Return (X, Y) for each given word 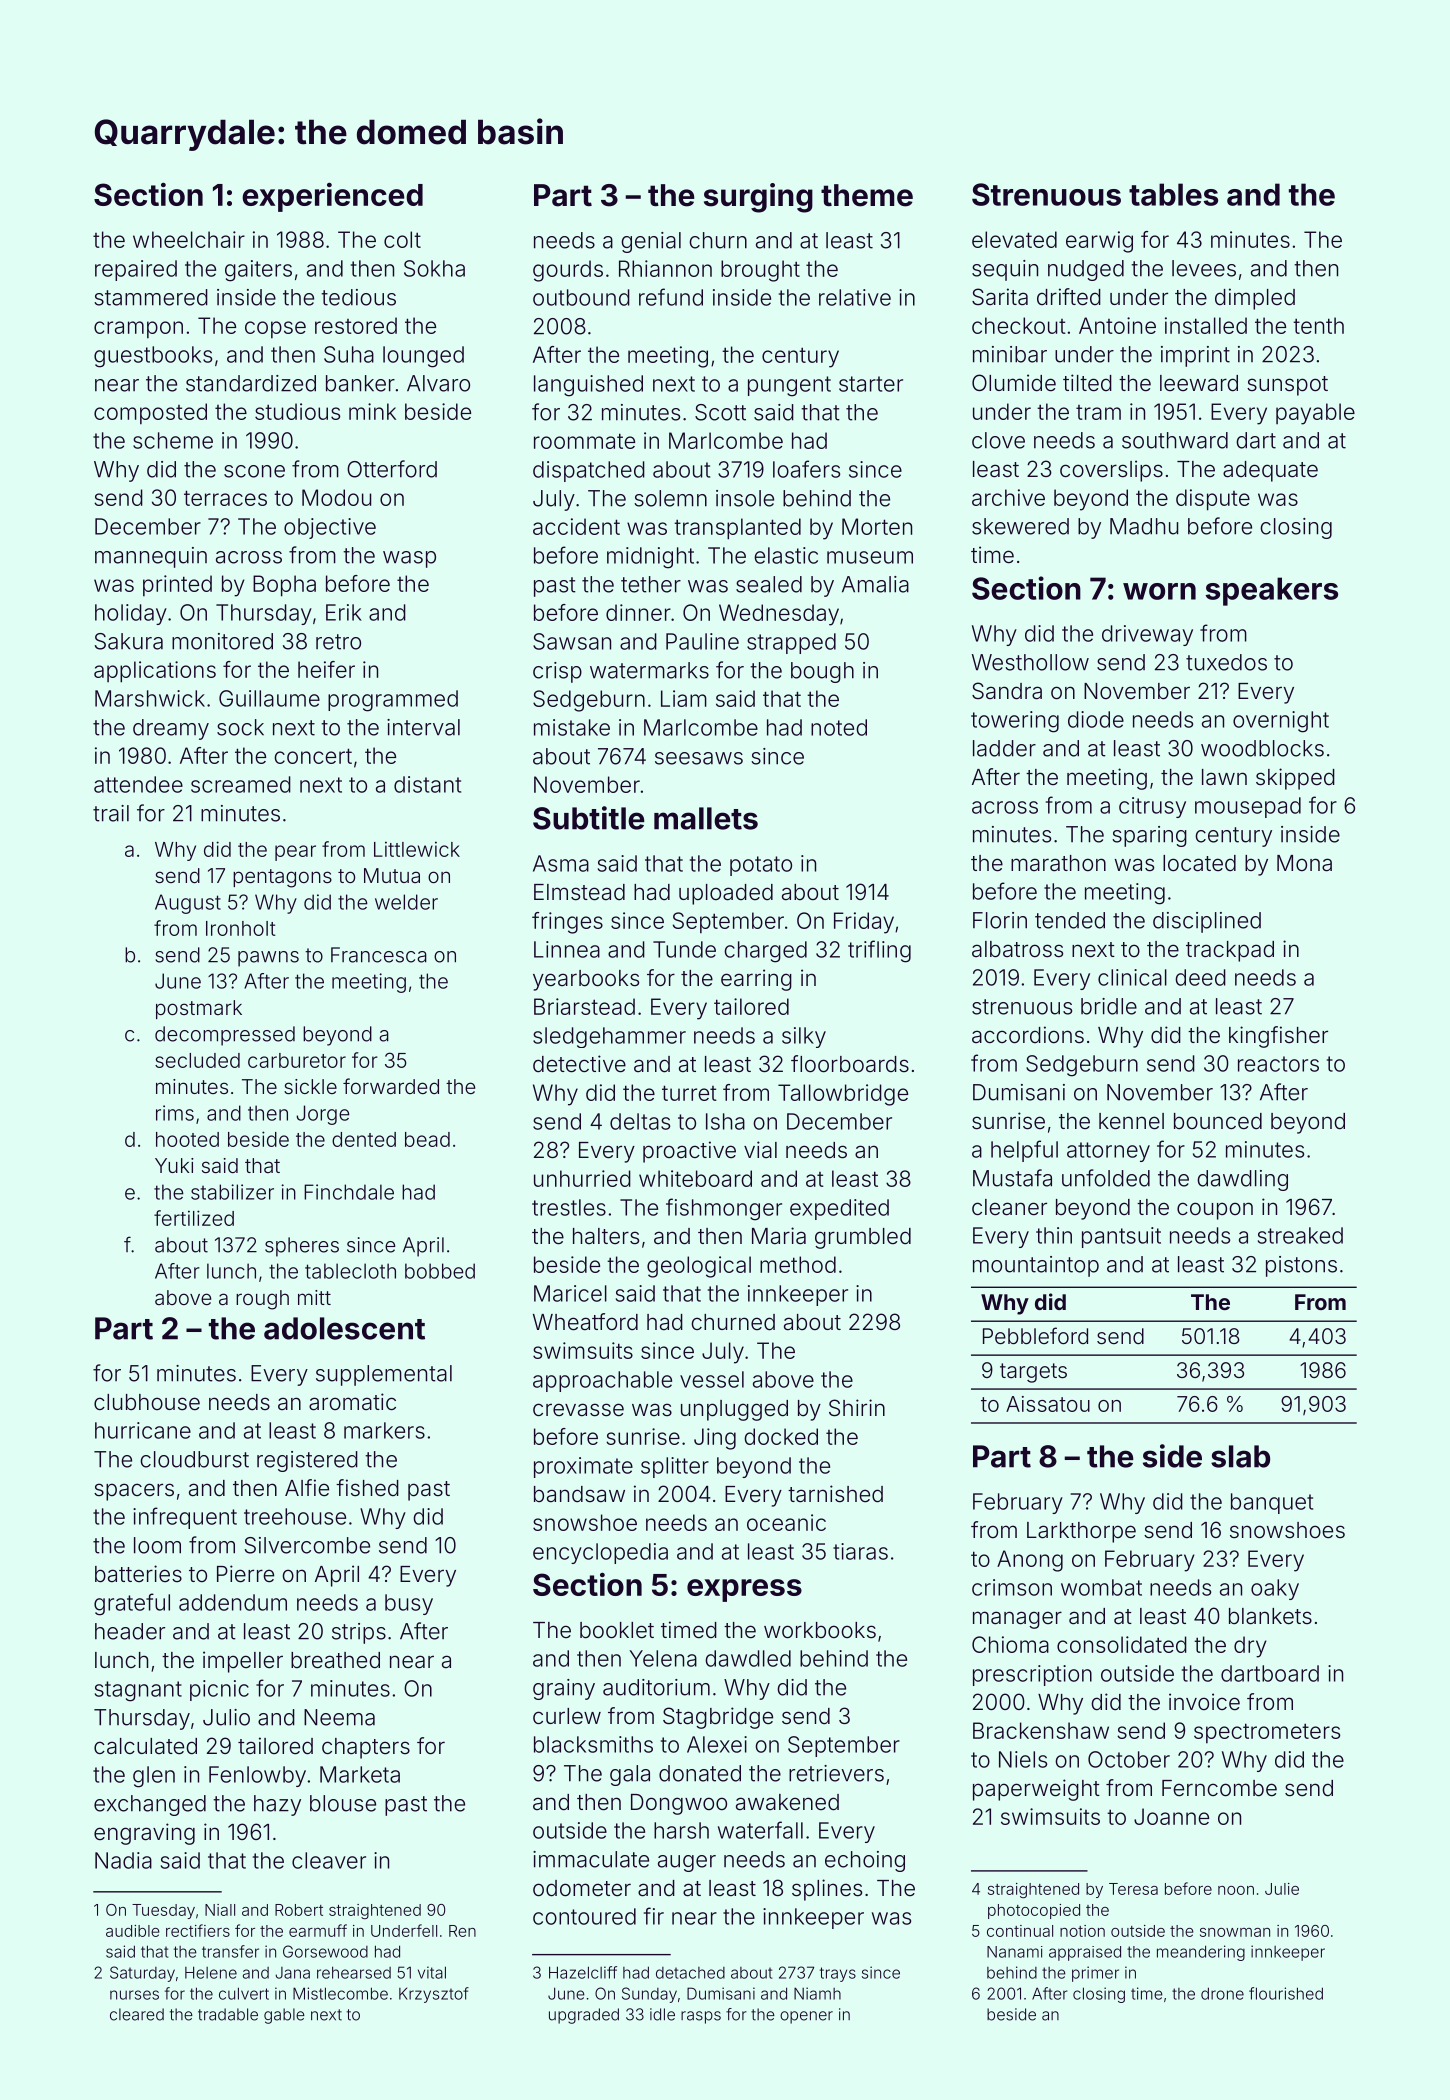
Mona (1304, 863)
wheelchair (189, 239)
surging (758, 198)
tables (1173, 194)
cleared (137, 2014)
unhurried (582, 1178)
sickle (310, 1086)
